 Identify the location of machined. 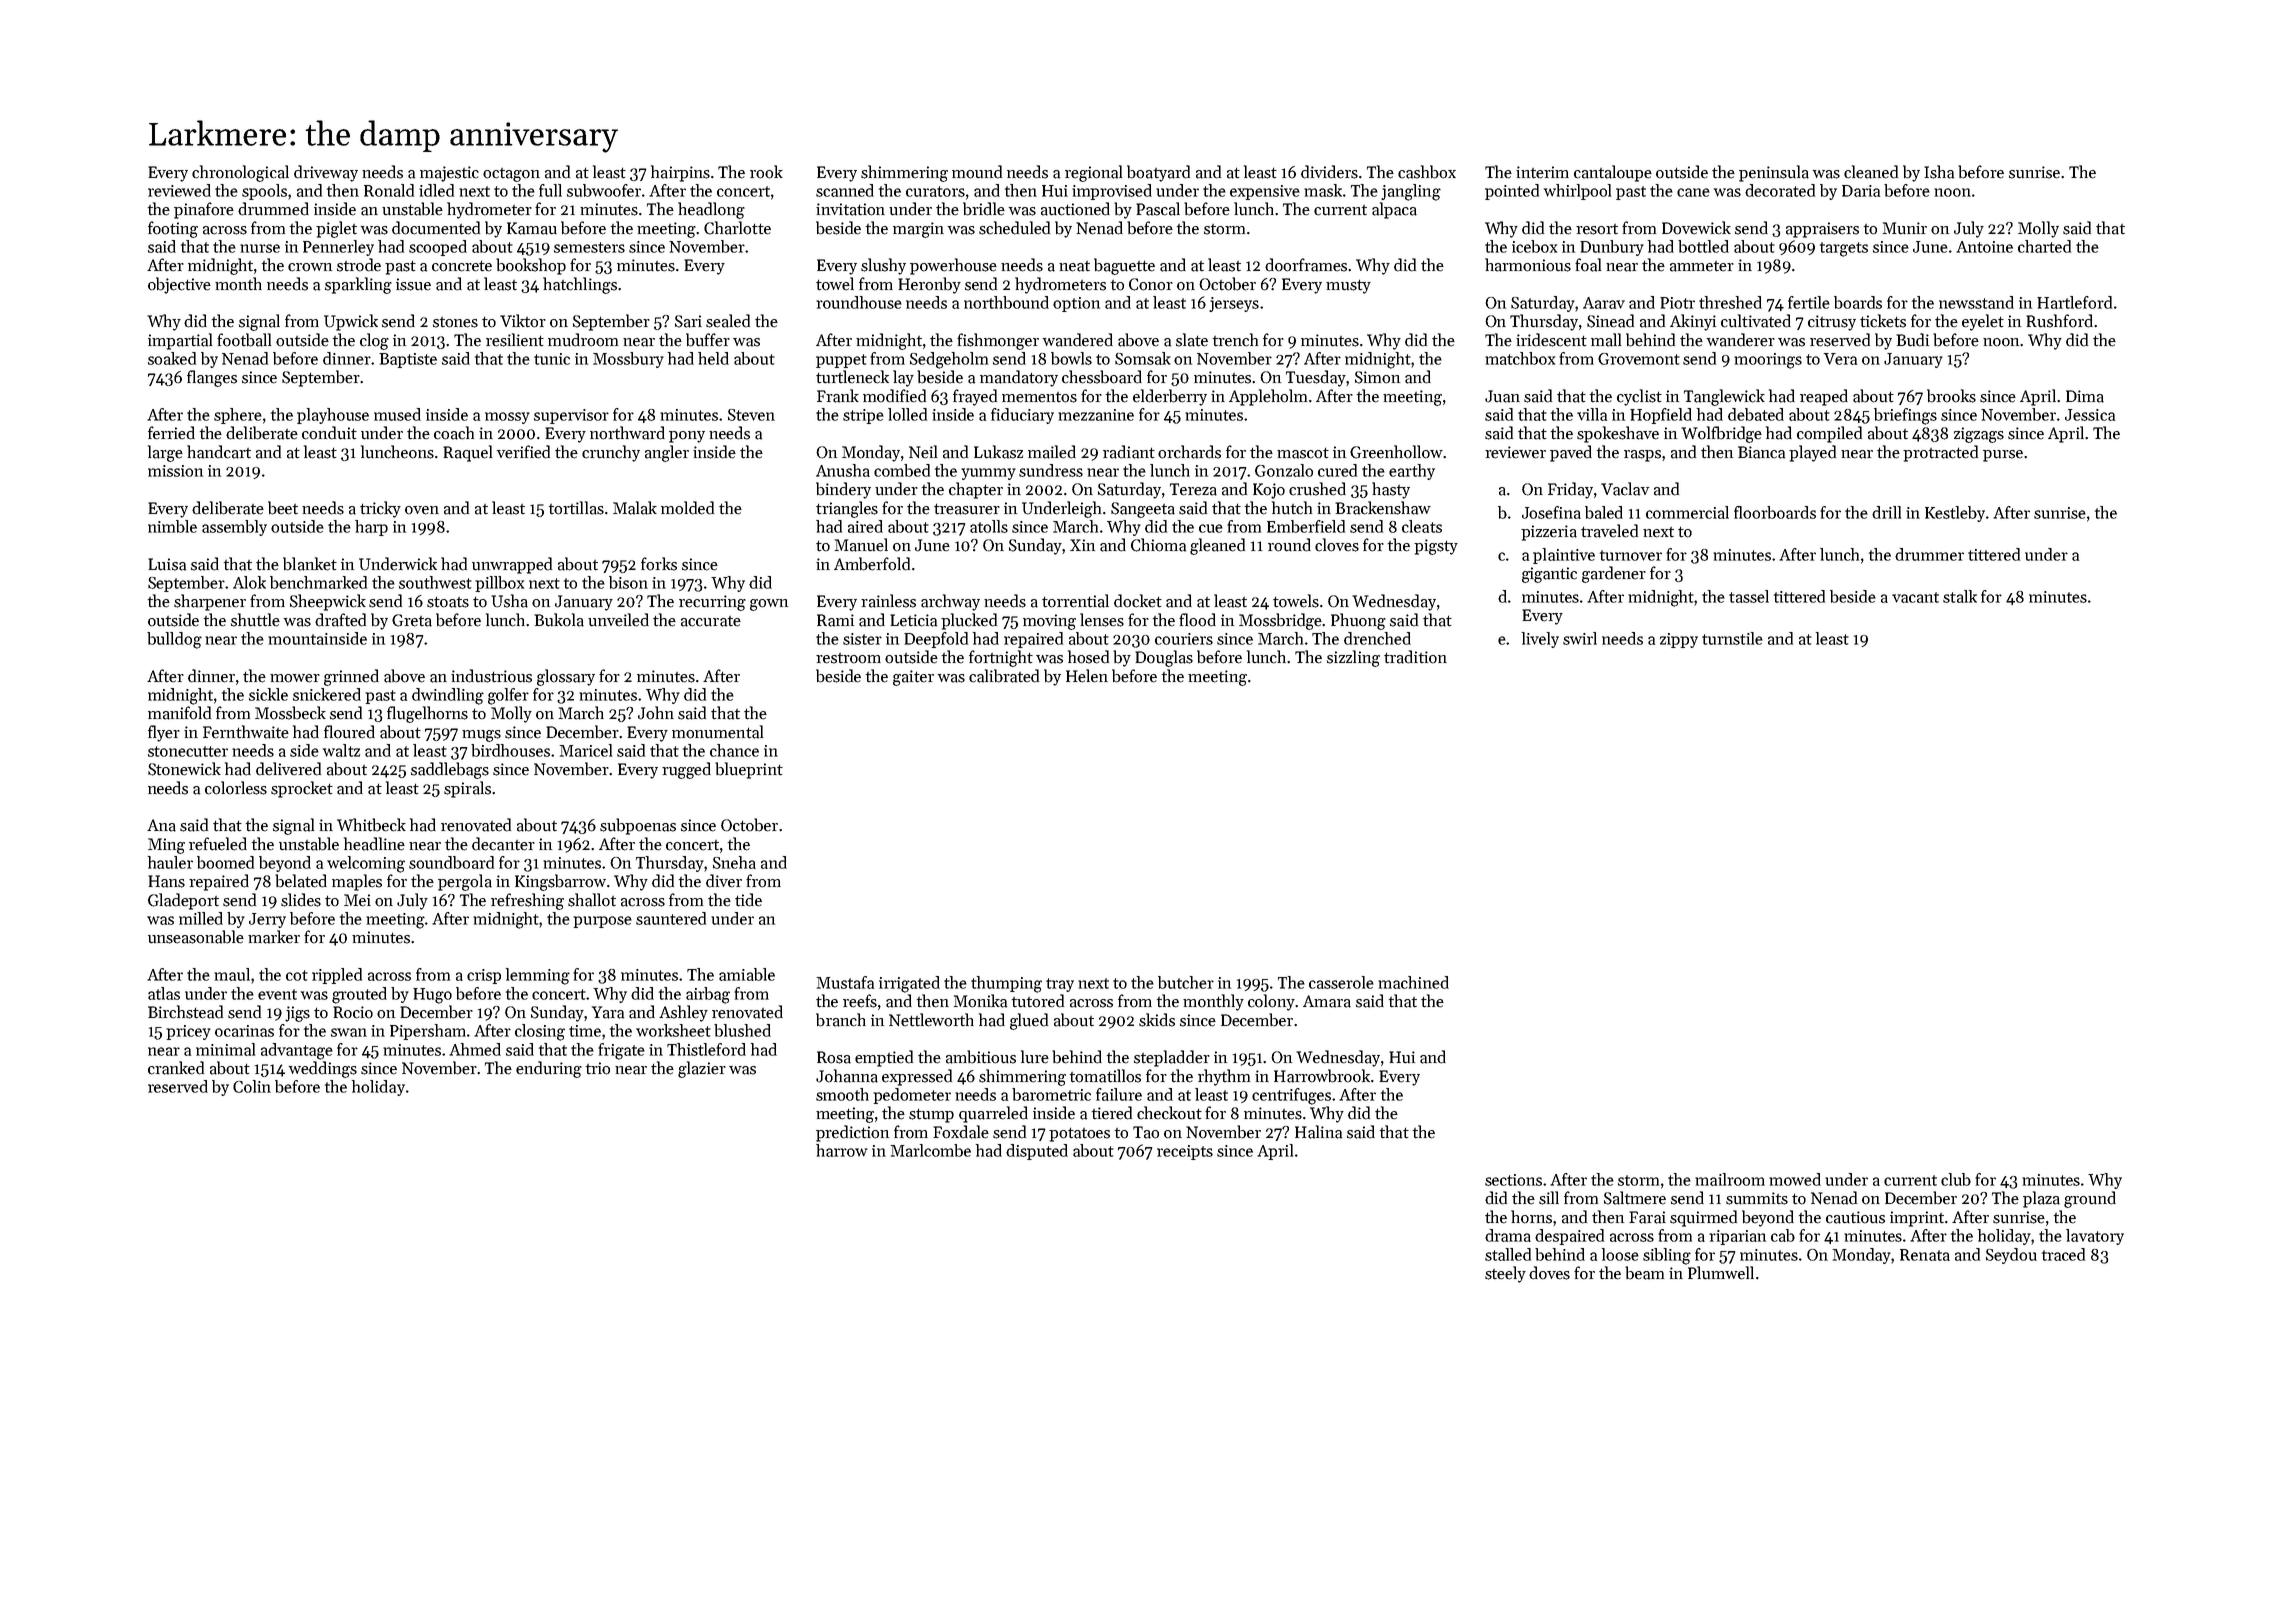
(1413, 982).
